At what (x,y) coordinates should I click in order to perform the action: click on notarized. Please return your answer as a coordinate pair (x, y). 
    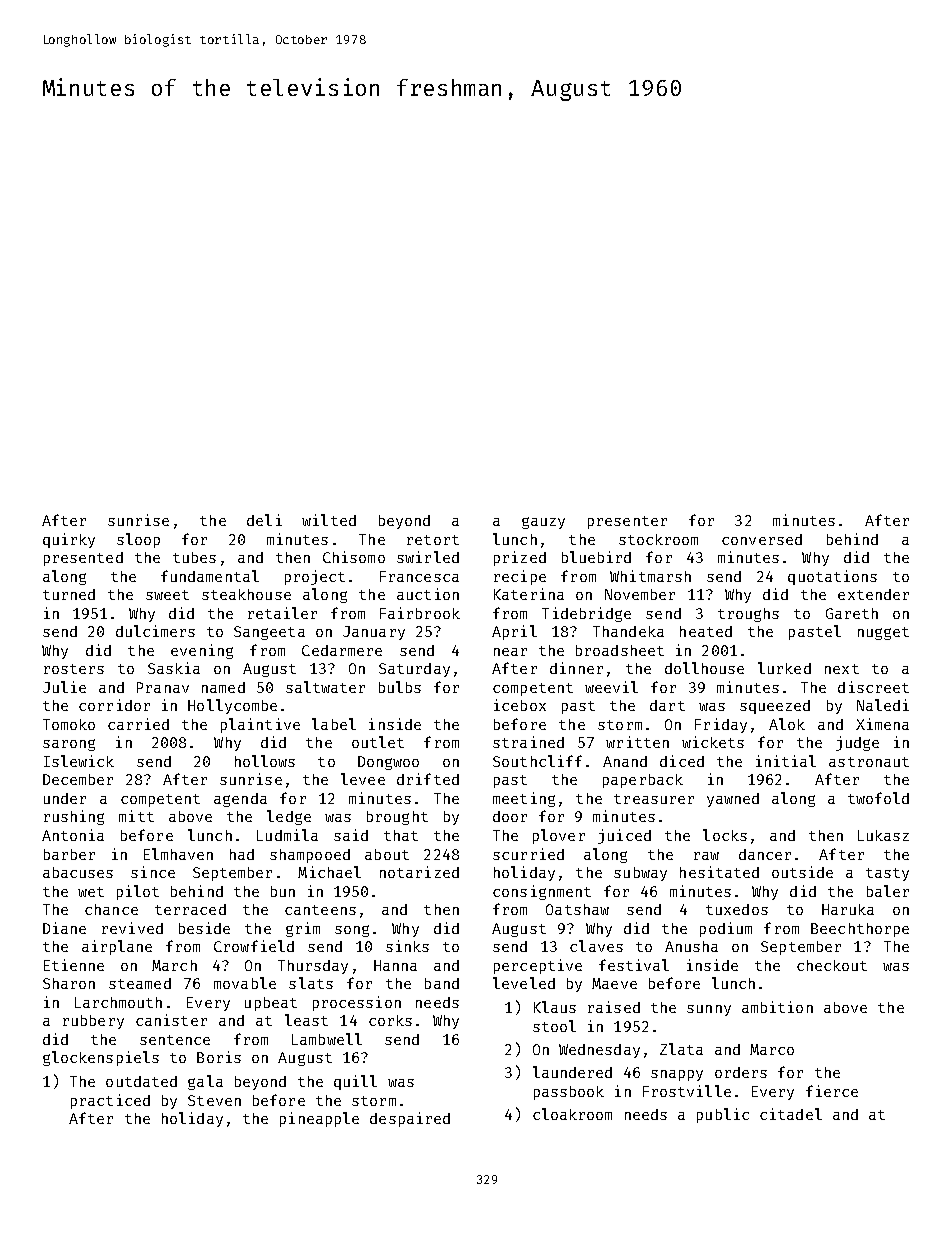
    Looking at the image, I should click on (419, 872).
